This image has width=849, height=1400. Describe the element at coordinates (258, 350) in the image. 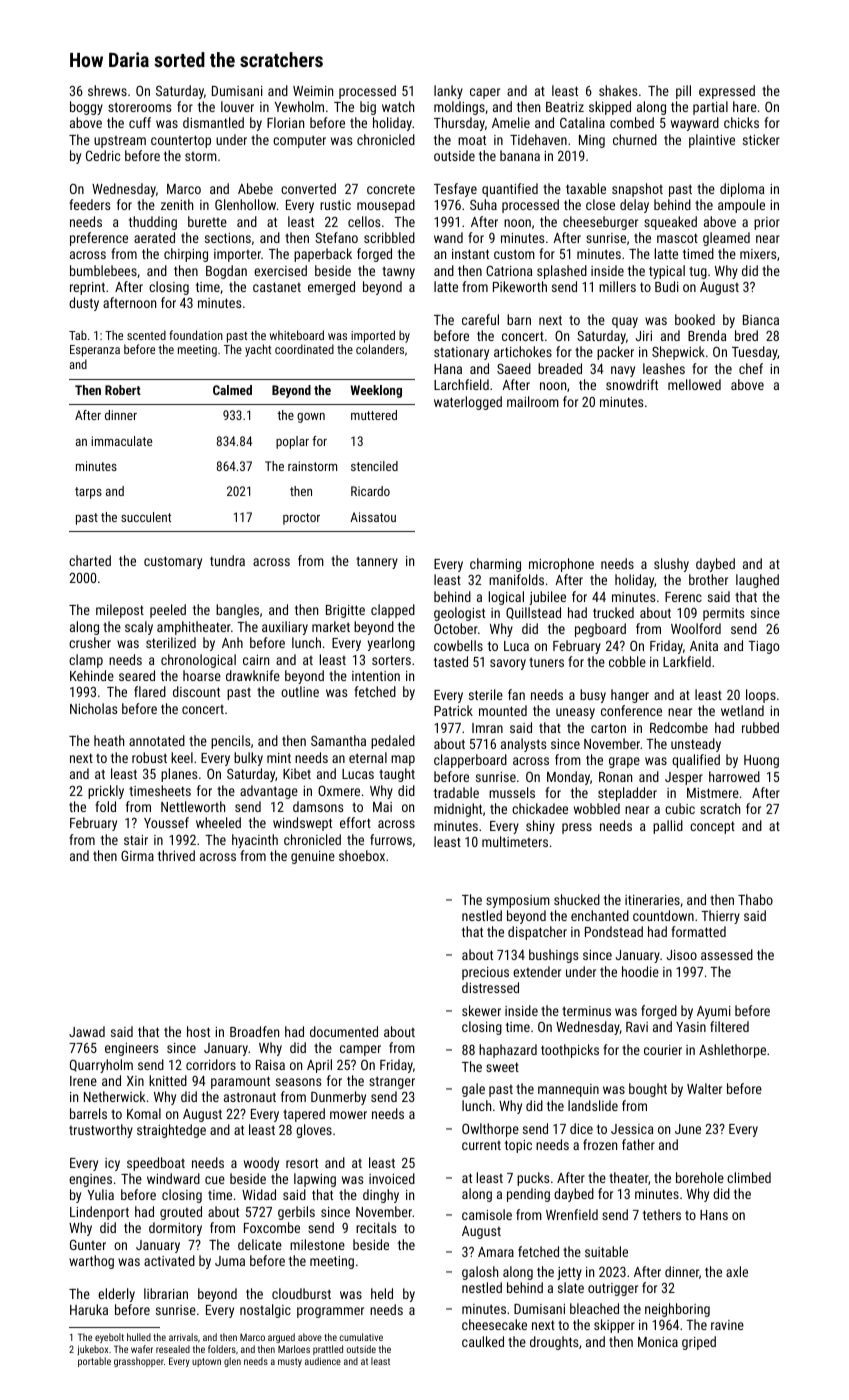

I see `yacht` at that location.
